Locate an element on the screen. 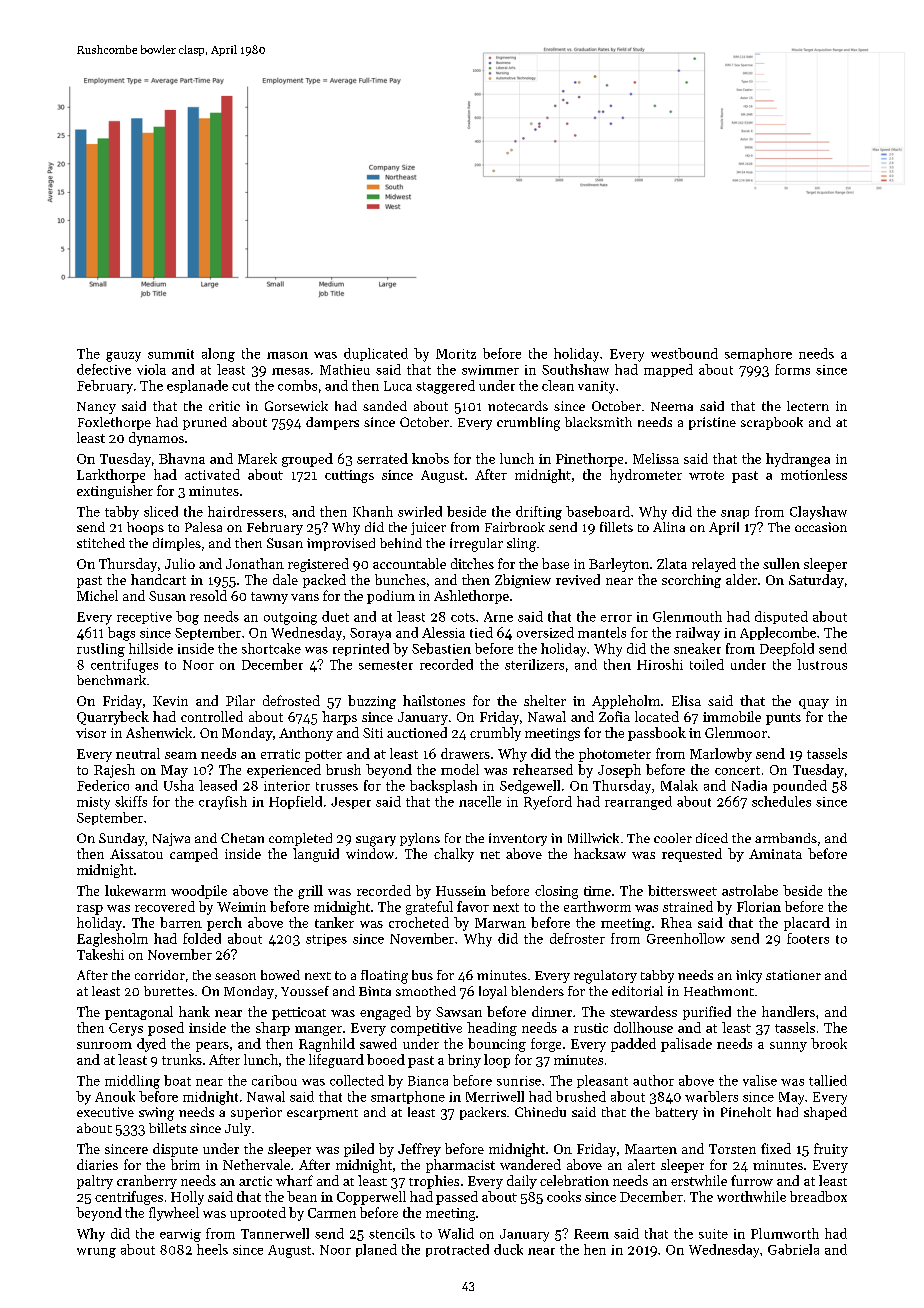 Image resolution: width=924 pixels, height=1308 pixels. defrosted is located at coordinates (291, 700).
